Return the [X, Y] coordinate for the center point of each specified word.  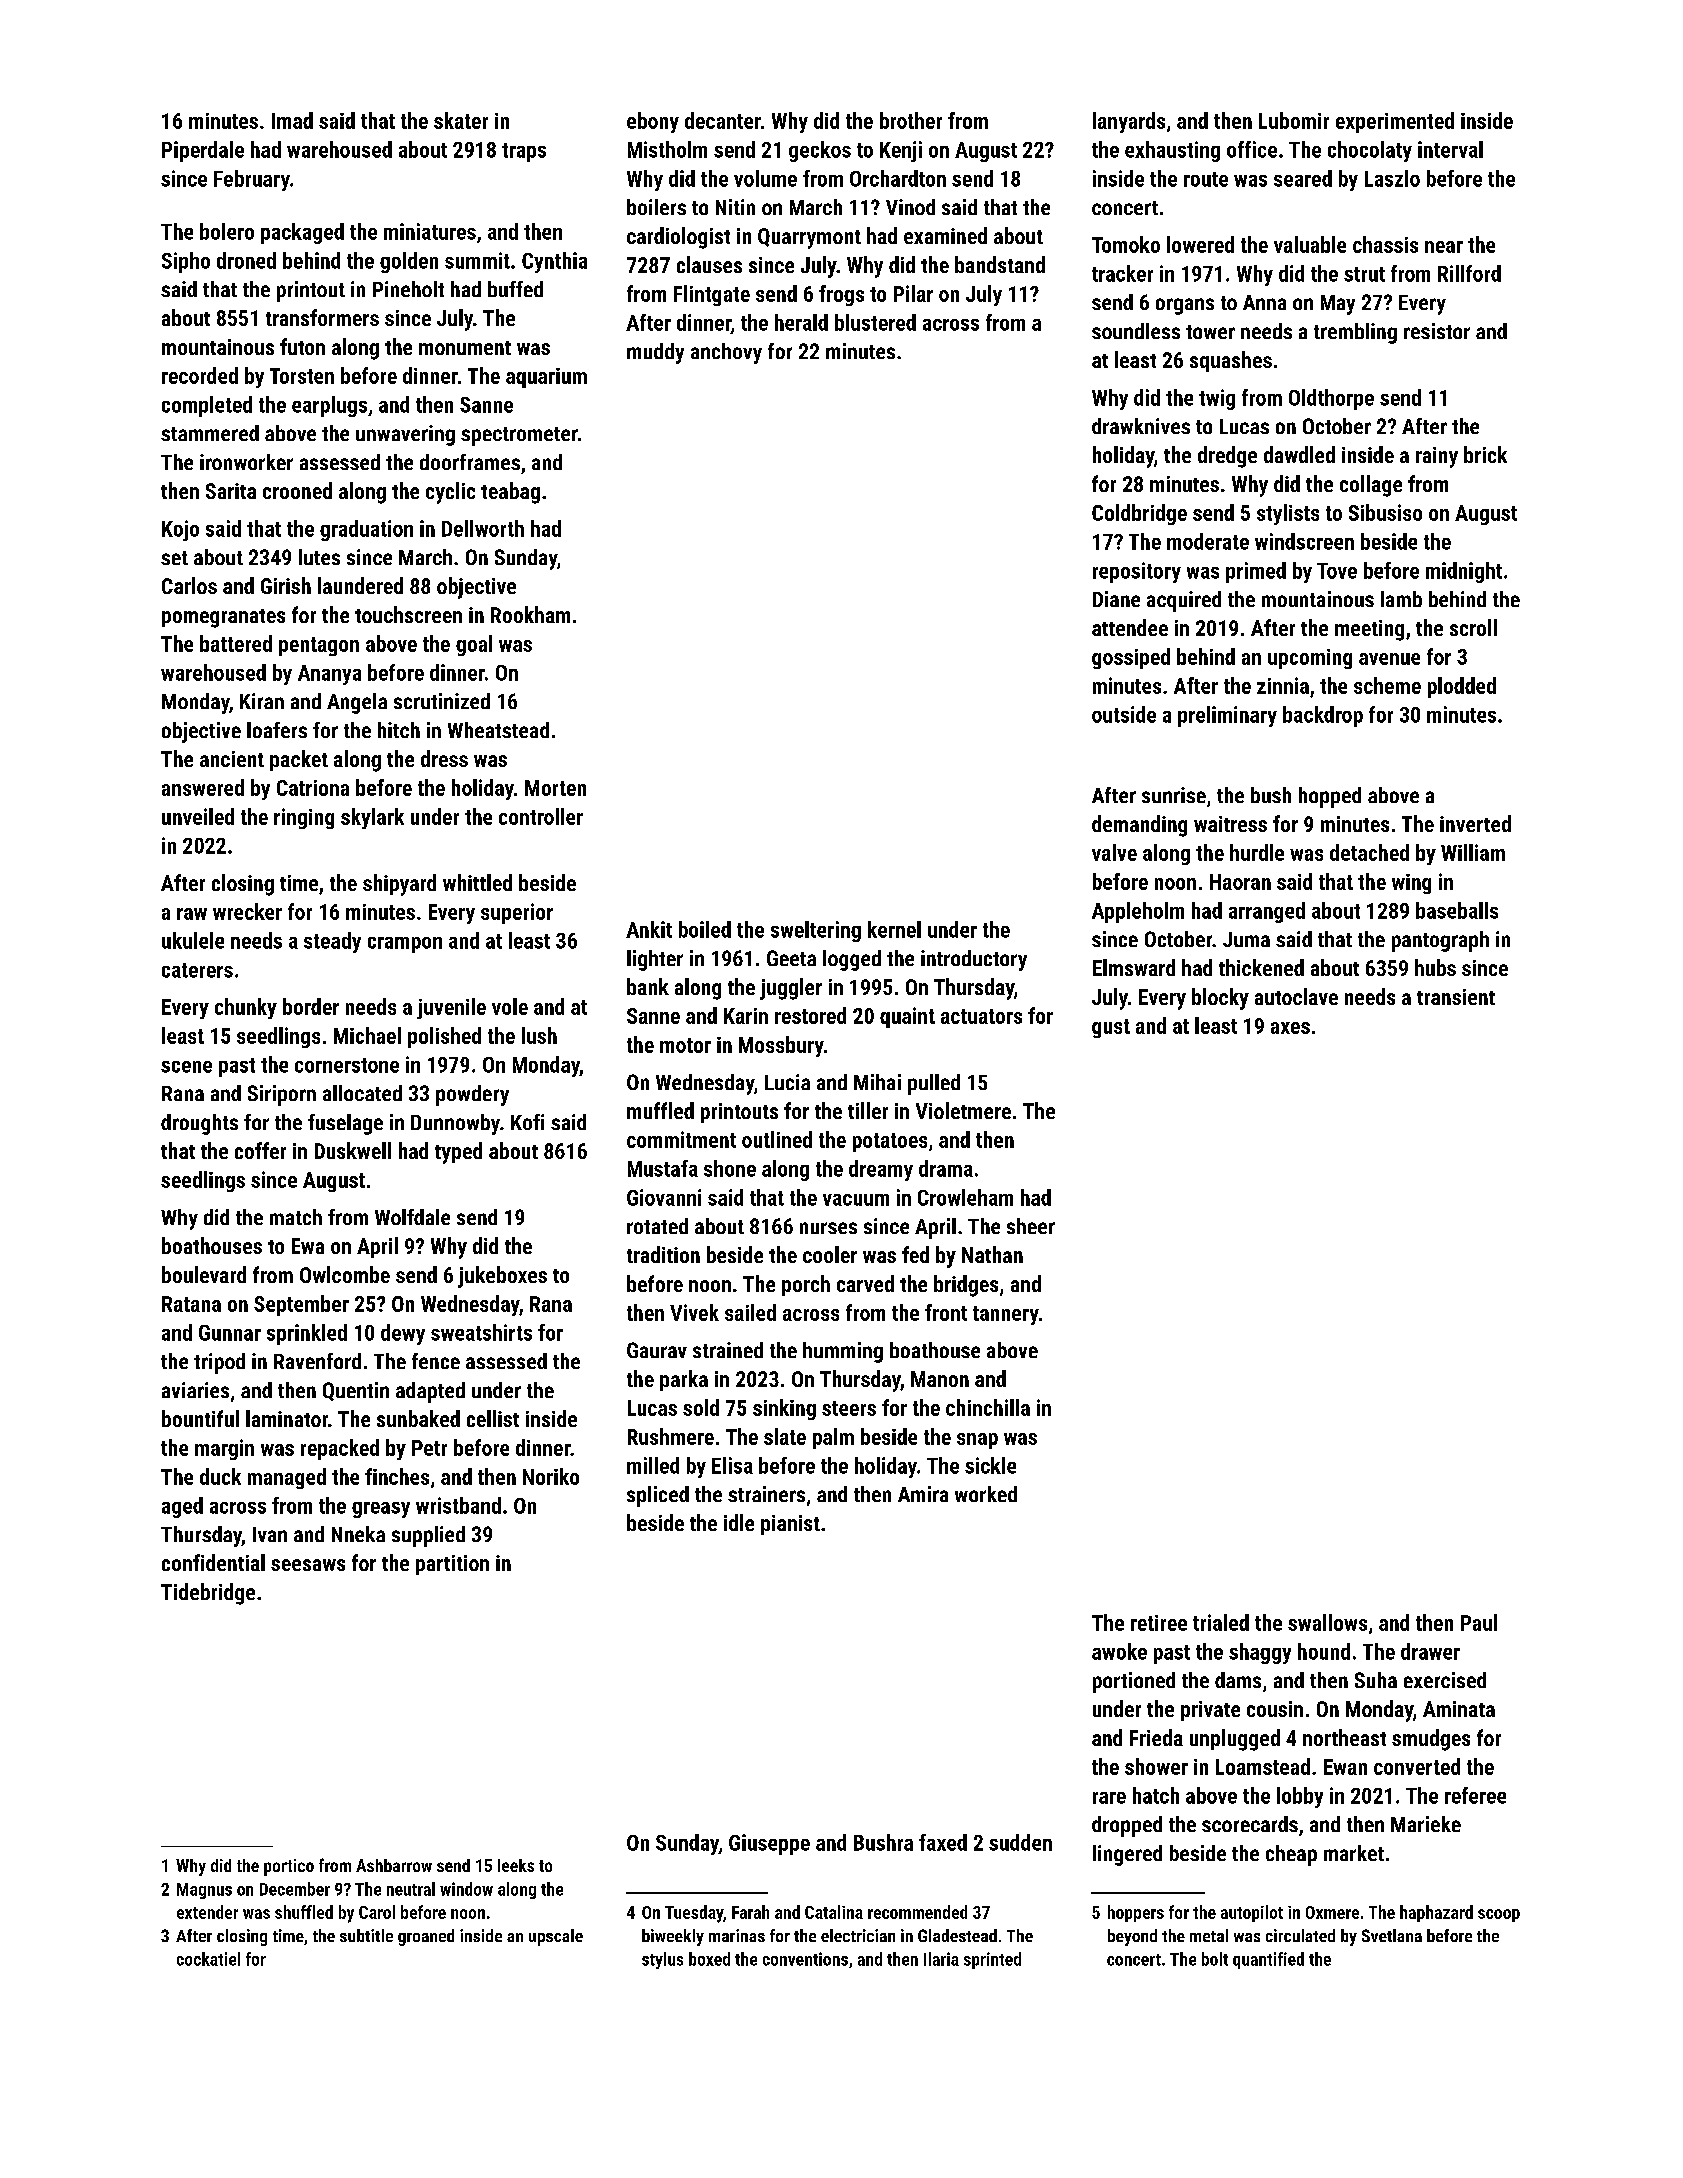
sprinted [992, 1960]
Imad [292, 120]
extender [207, 1912]
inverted [1475, 823]
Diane [1116, 599]
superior [517, 913]
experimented [1395, 122]
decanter [723, 120]
